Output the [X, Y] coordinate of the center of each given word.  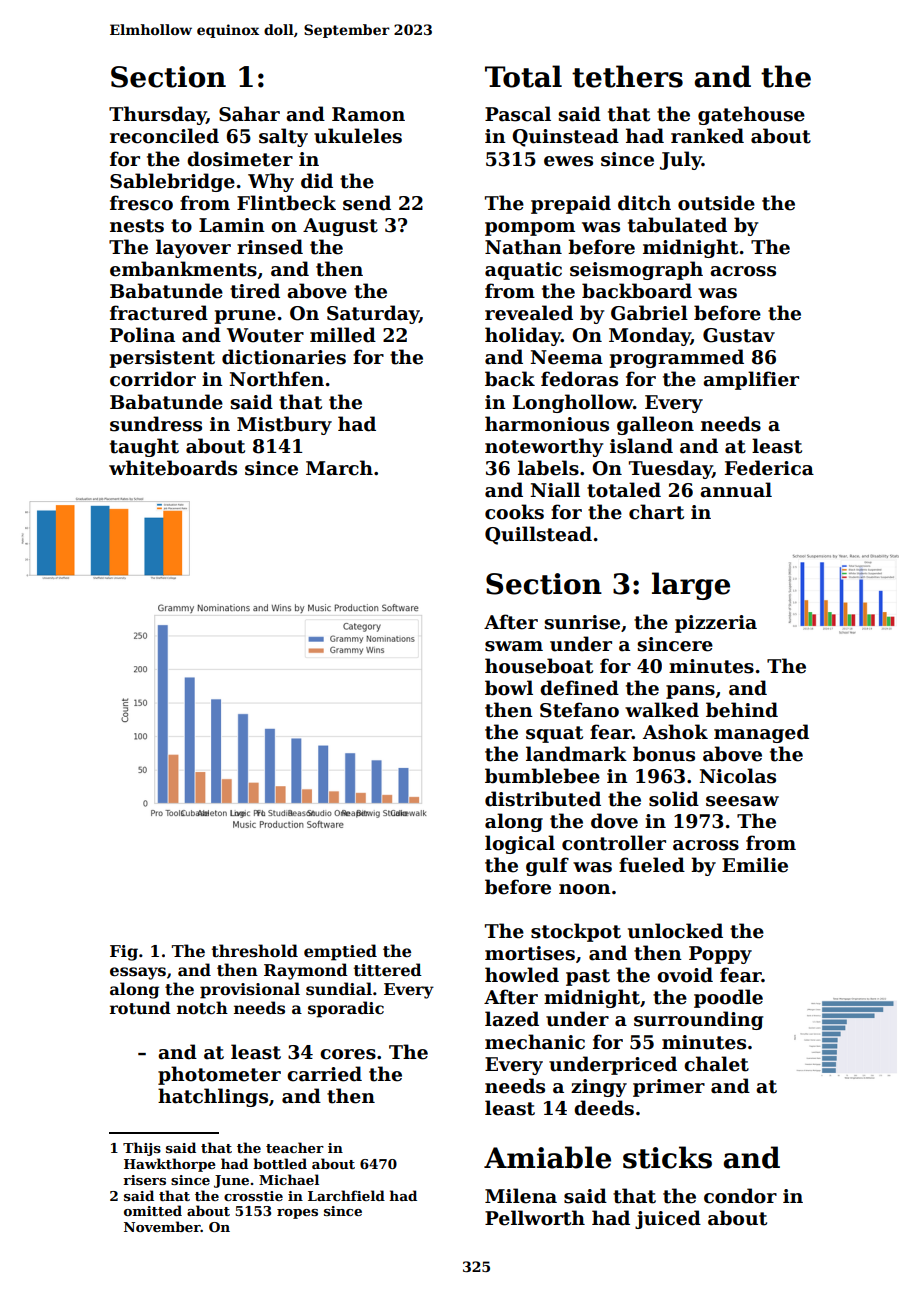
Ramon [368, 114]
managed [761, 733]
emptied [340, 952]
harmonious [547, 424]
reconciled [164, 136]
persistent [162, 359]
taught [144, 447]
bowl [509, 688]
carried [324, 1074]
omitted [153, 1210]
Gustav [739, 335]
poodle [728, 998]
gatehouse [751, 115]
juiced [668, 1219]
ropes [297, 1214]
